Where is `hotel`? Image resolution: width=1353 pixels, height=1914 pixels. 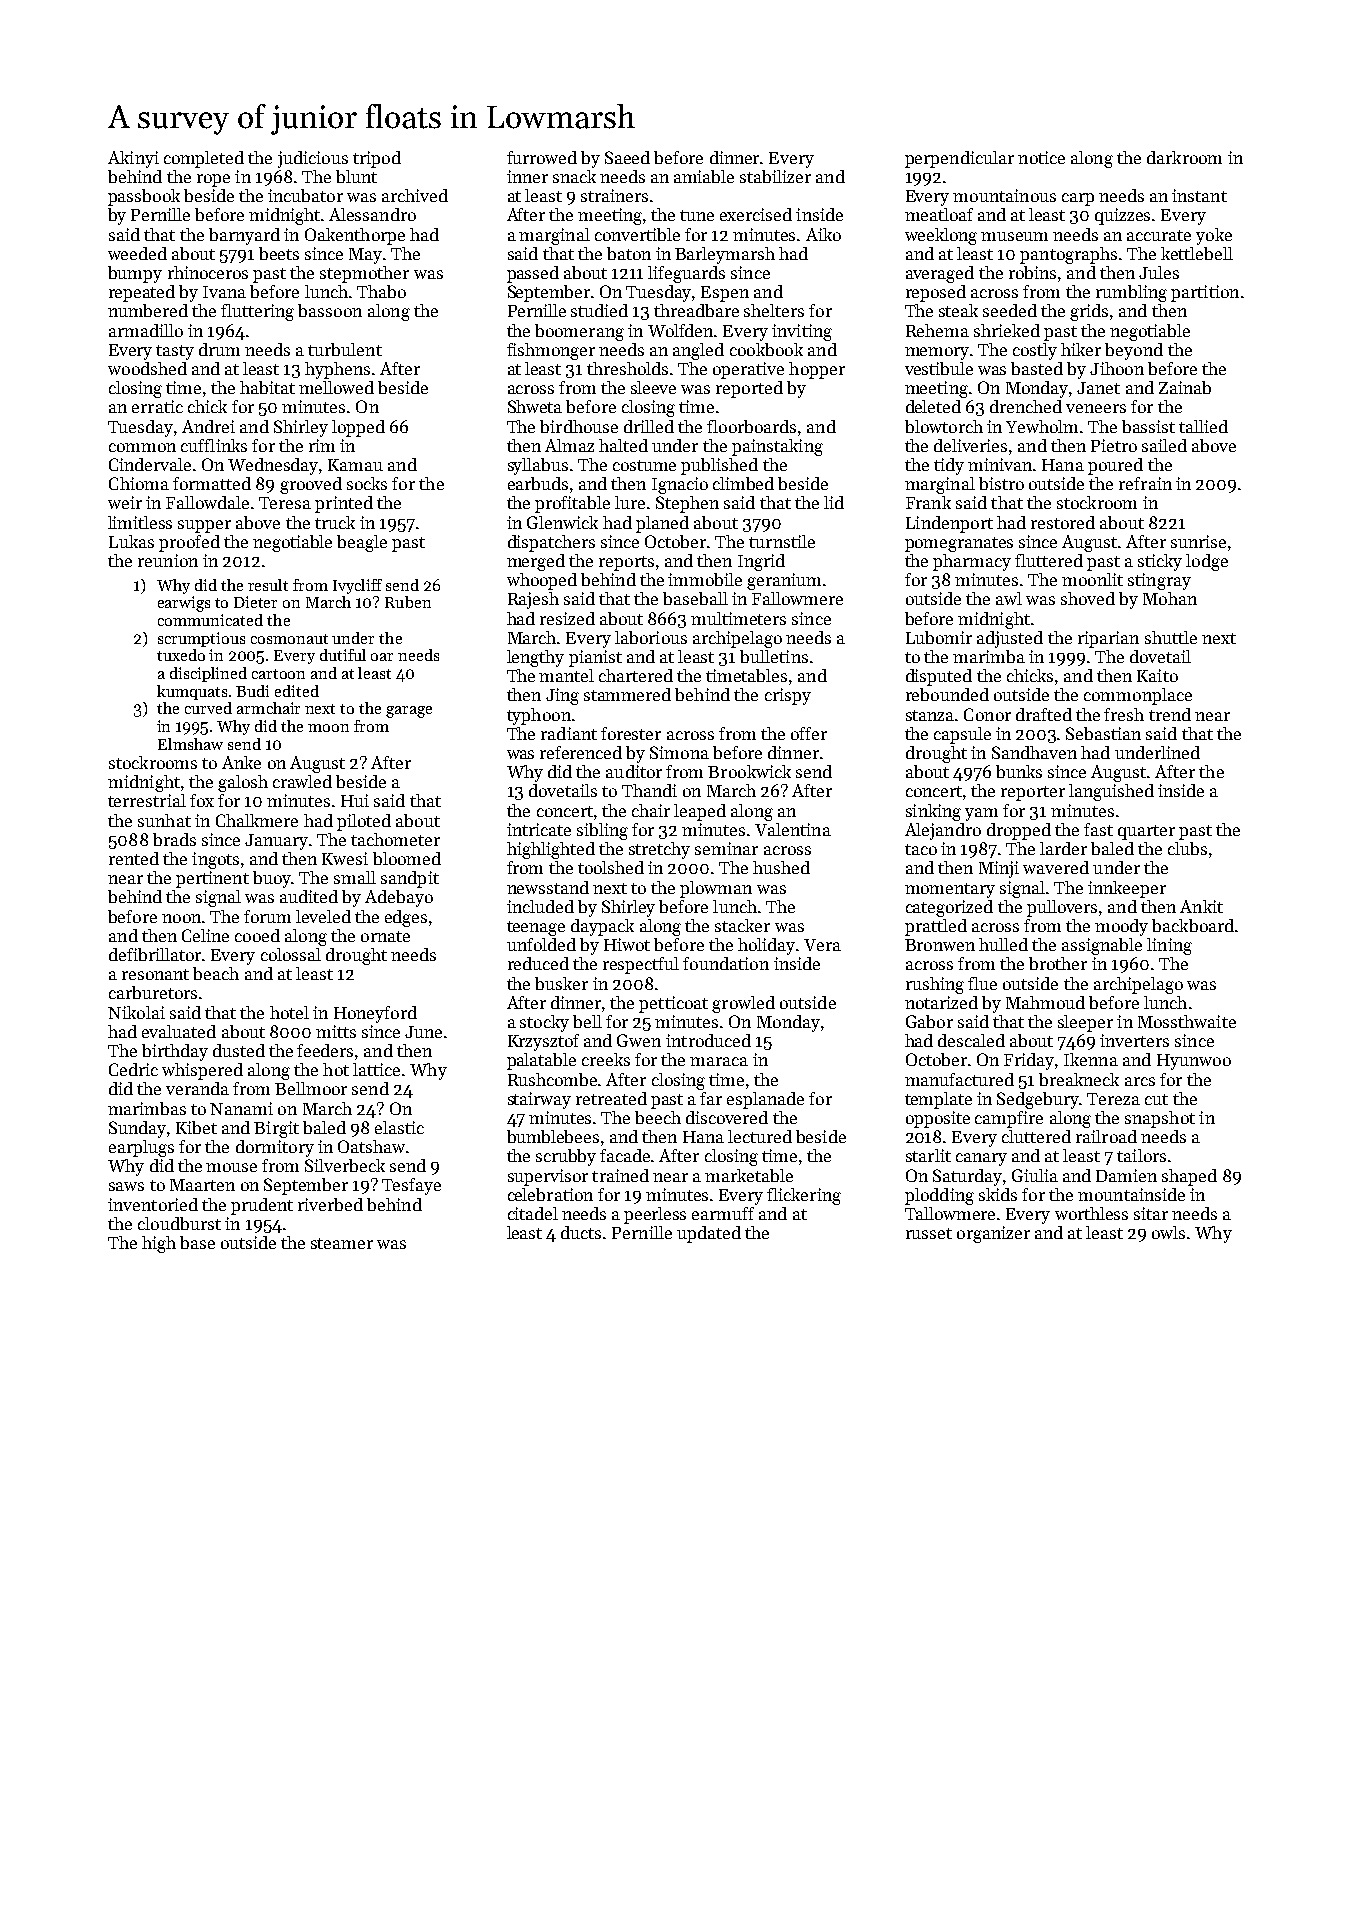
hotel is located at coordinates (289, 1012).
